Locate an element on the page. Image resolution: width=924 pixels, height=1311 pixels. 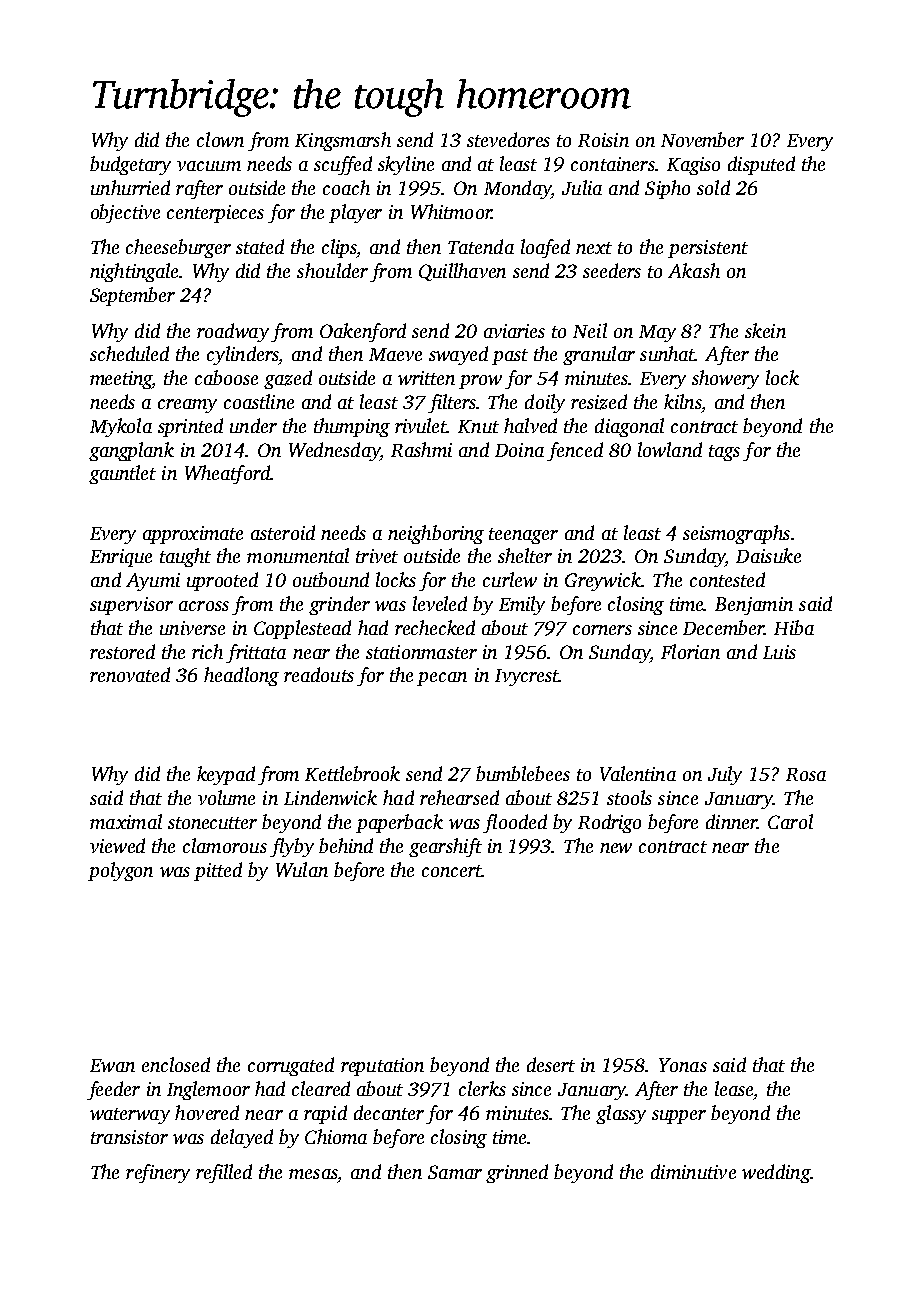
Ivycrest is located at coordinates (527, 677).
